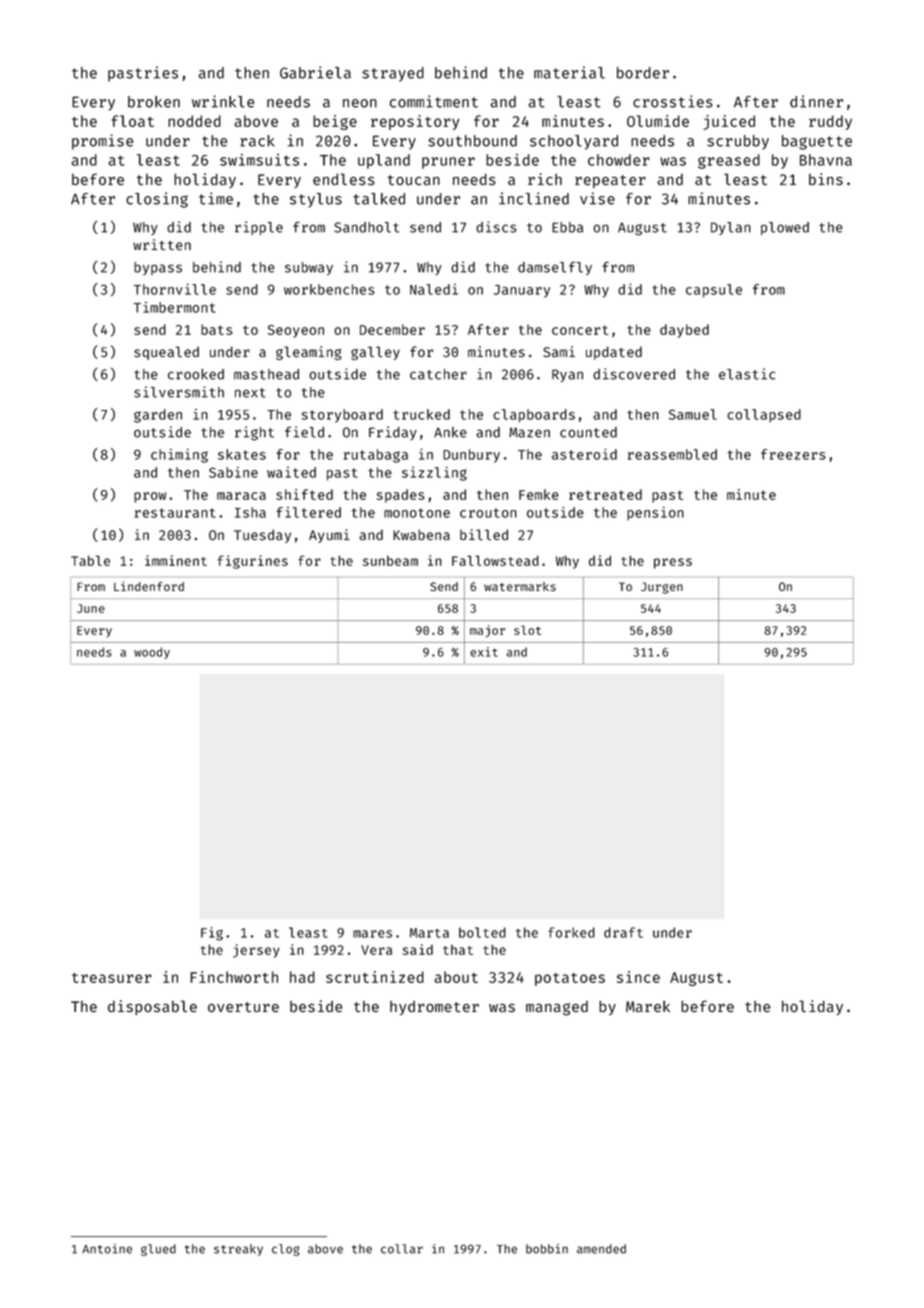 The width and height of the screenshot is (924, 1308). I want to click on strayed, so click(393, 74).
